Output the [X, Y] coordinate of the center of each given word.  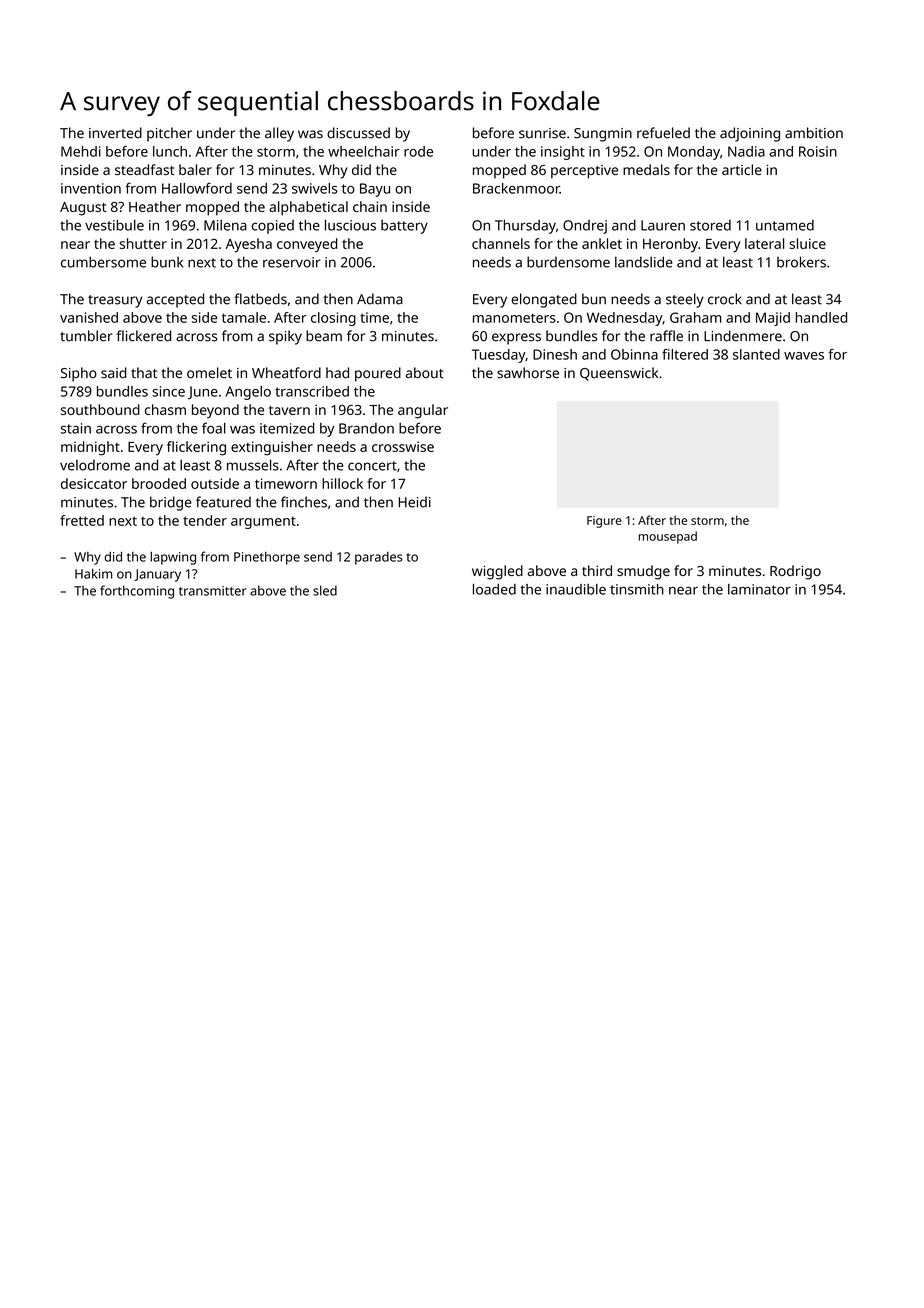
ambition [814, 133]
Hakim [93, 573]
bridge [171, 503]
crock [725, 299]
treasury [115, 301]
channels [501, 243]
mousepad [668, 537]
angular [423, 411]
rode [418, 151]
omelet [209, 373]
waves [804, 356]
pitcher [169, 134]
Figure [604, 522]
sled [325, 590]
